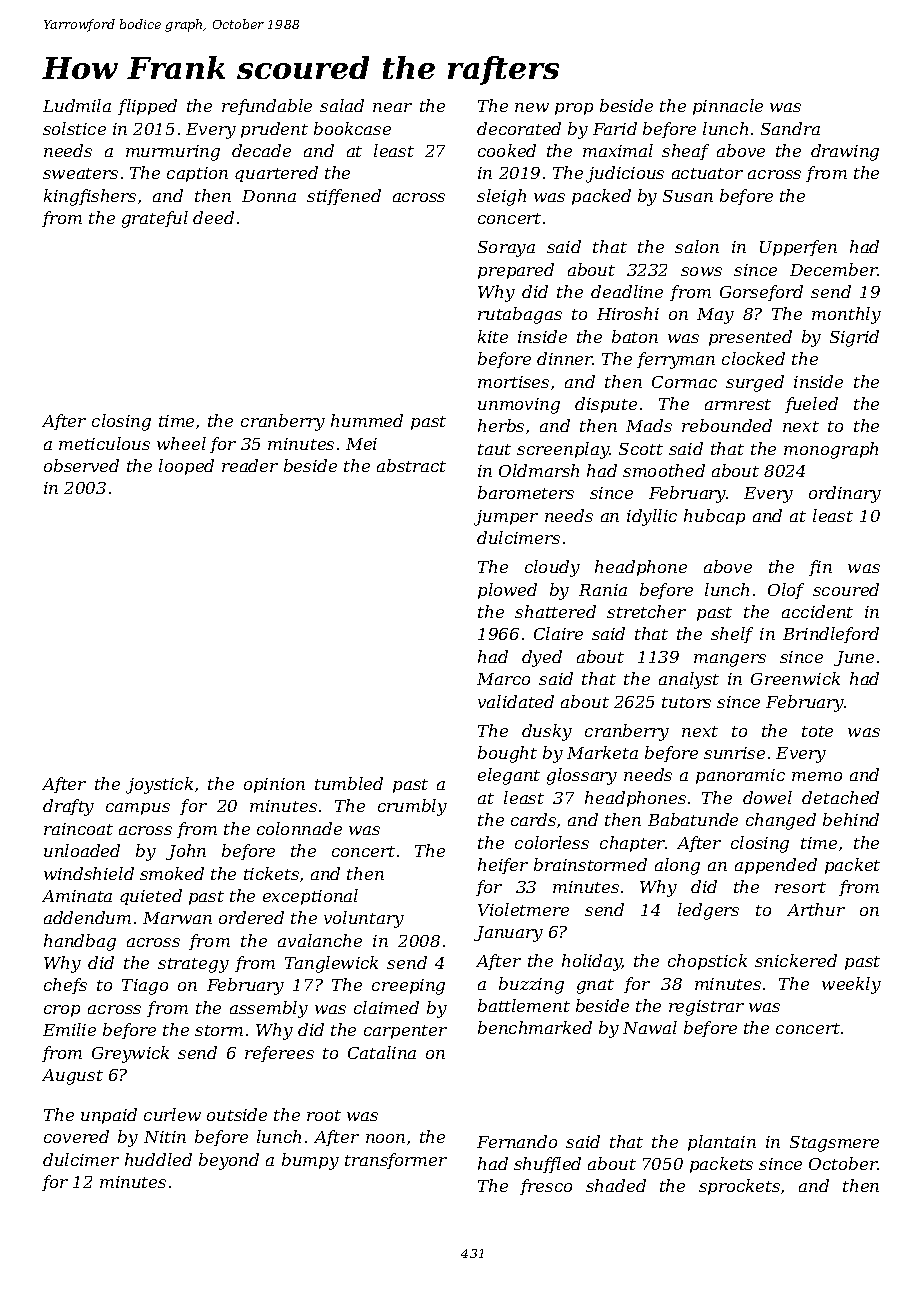  What do you see at coordinates (532, 107) in the screenshot?
I see `new` at bounding box center [532, 107].
